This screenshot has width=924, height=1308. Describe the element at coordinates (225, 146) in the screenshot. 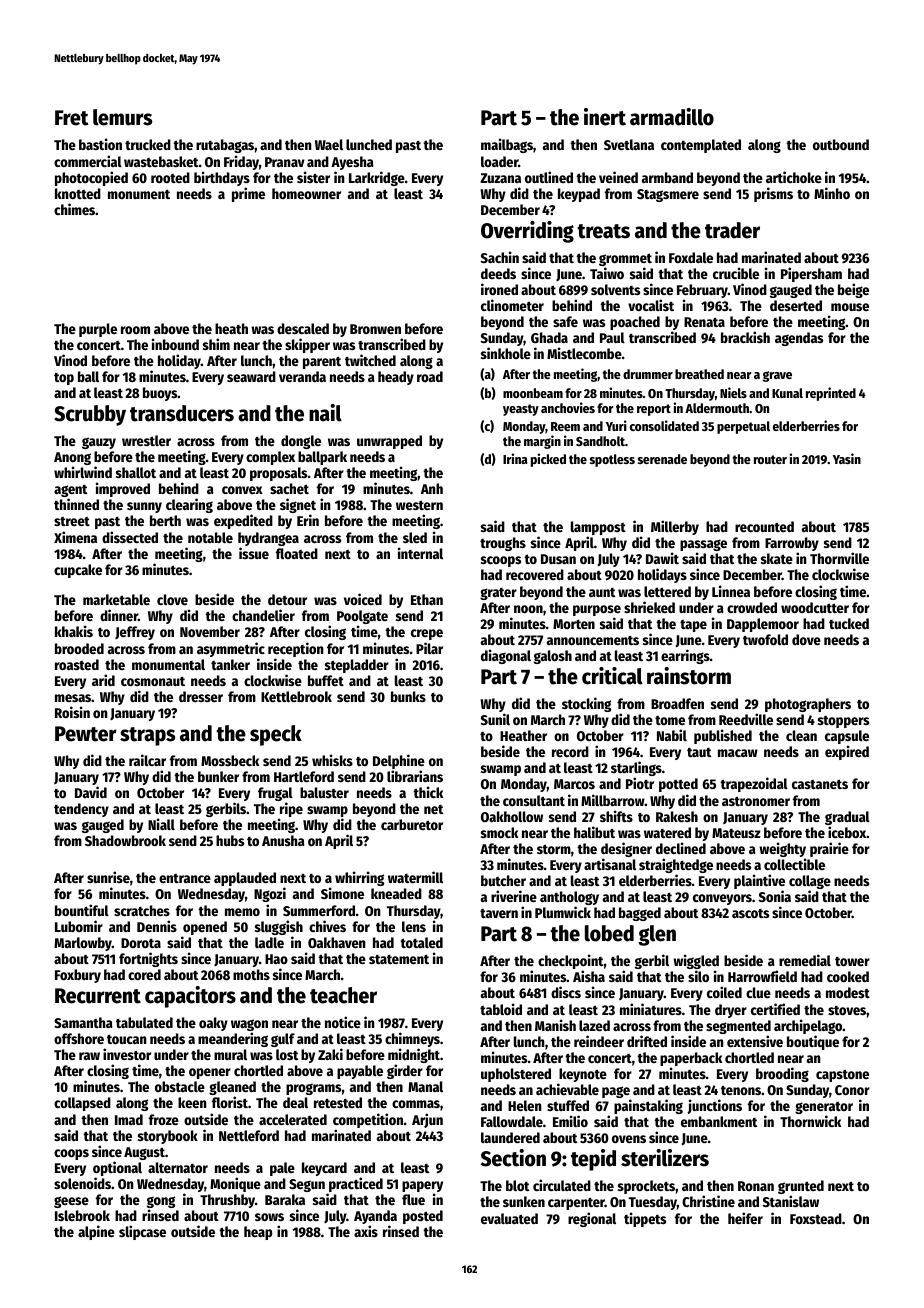

I see `rutabagas` at that location.
